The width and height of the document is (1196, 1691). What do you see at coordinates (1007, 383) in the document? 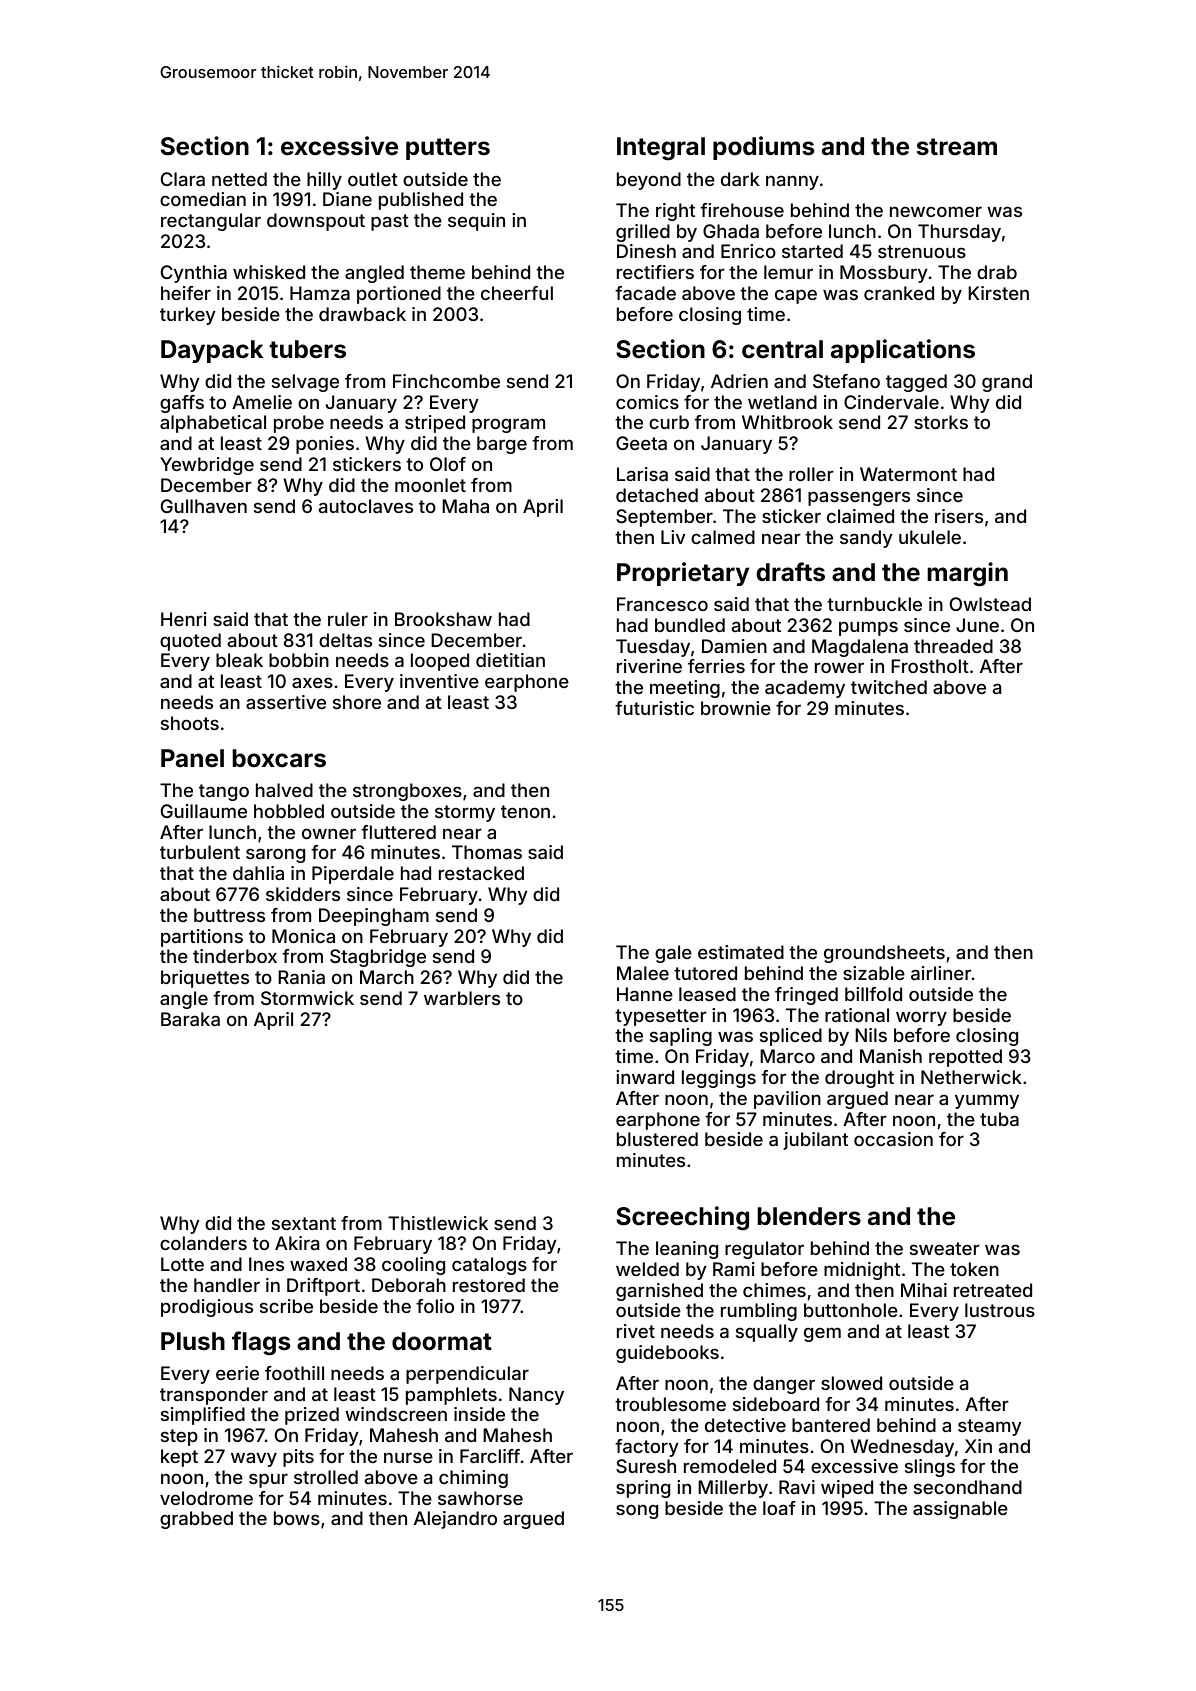
I see `grand` at bounding box center [1007, 383].
